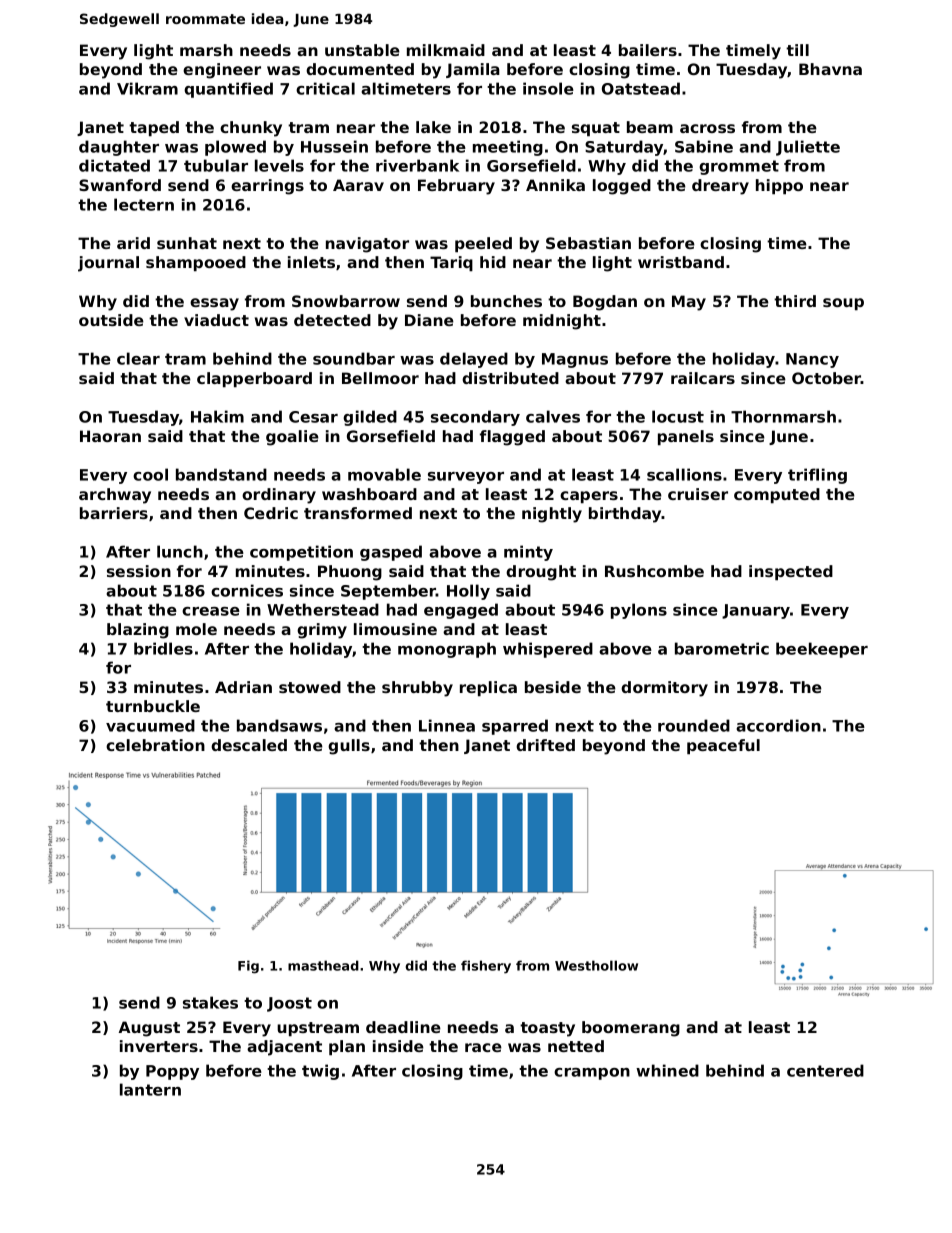  Describe the element at coordinates (797, 50) in the page. I see `till` at that location.
